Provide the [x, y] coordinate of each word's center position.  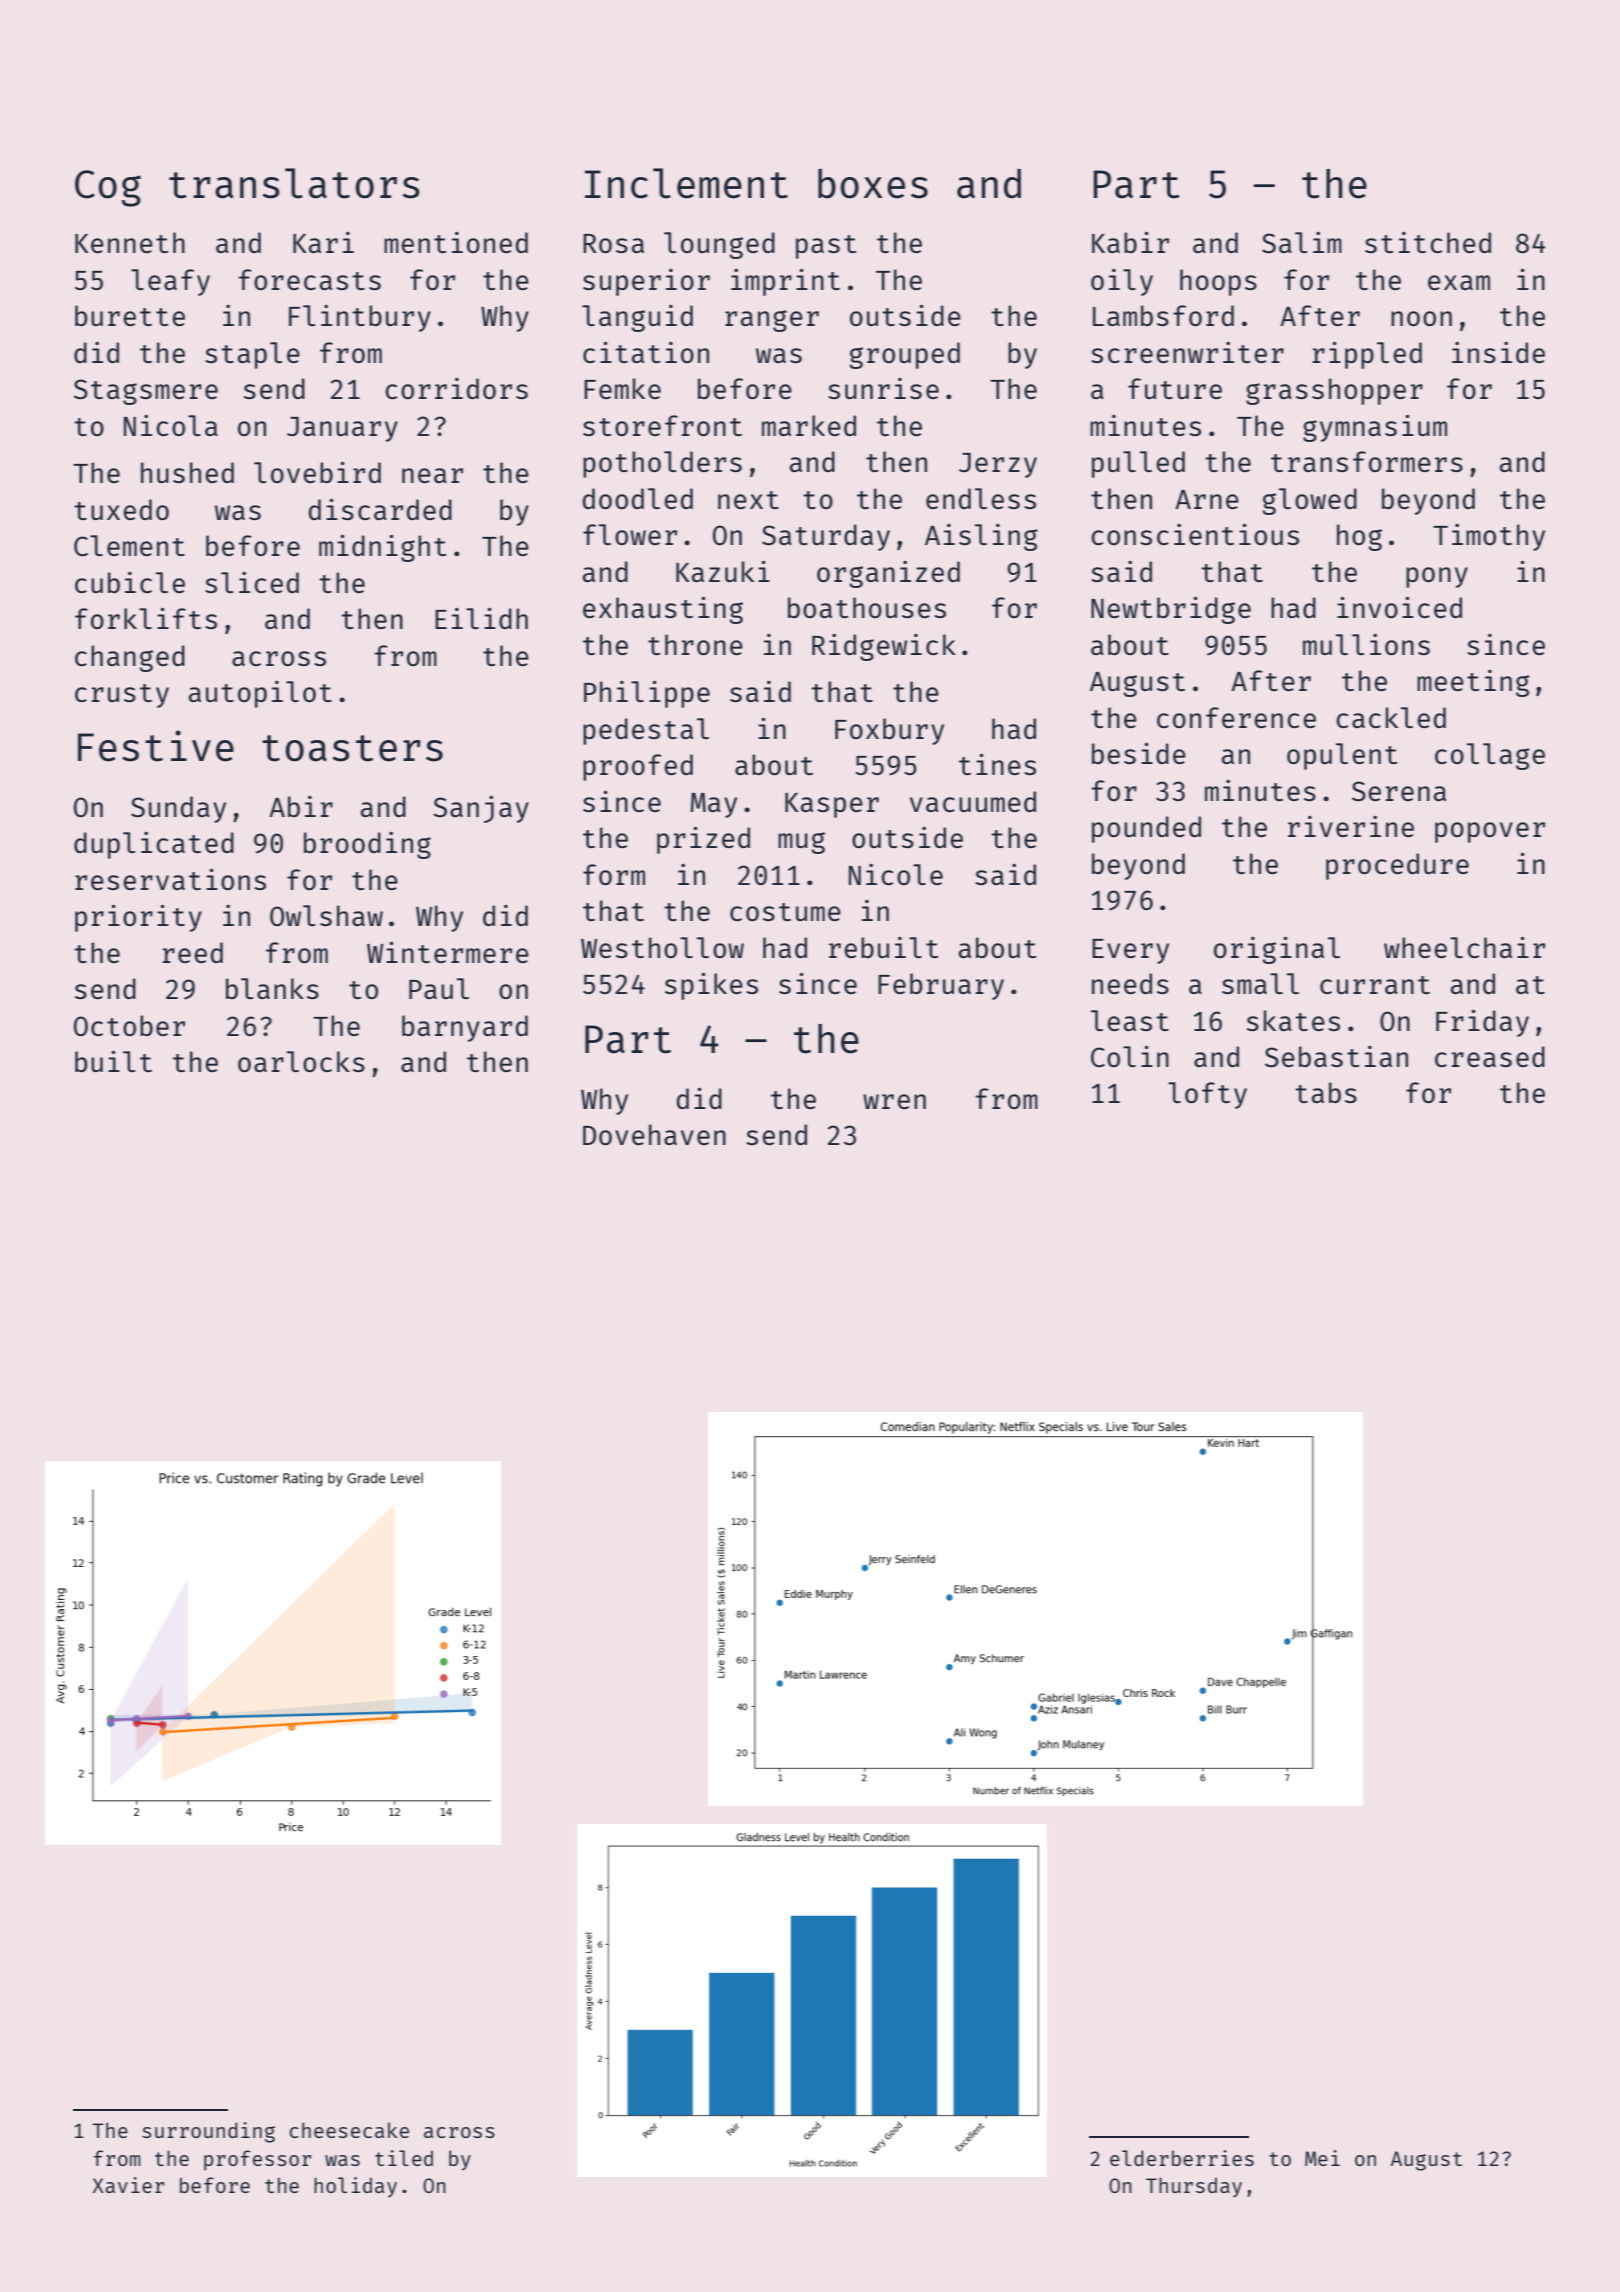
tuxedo [121, 509]
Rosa [613, 243]
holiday [355, 2187]
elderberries [1182, 2158]
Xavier [128, 2185]
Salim [1302, 242]
